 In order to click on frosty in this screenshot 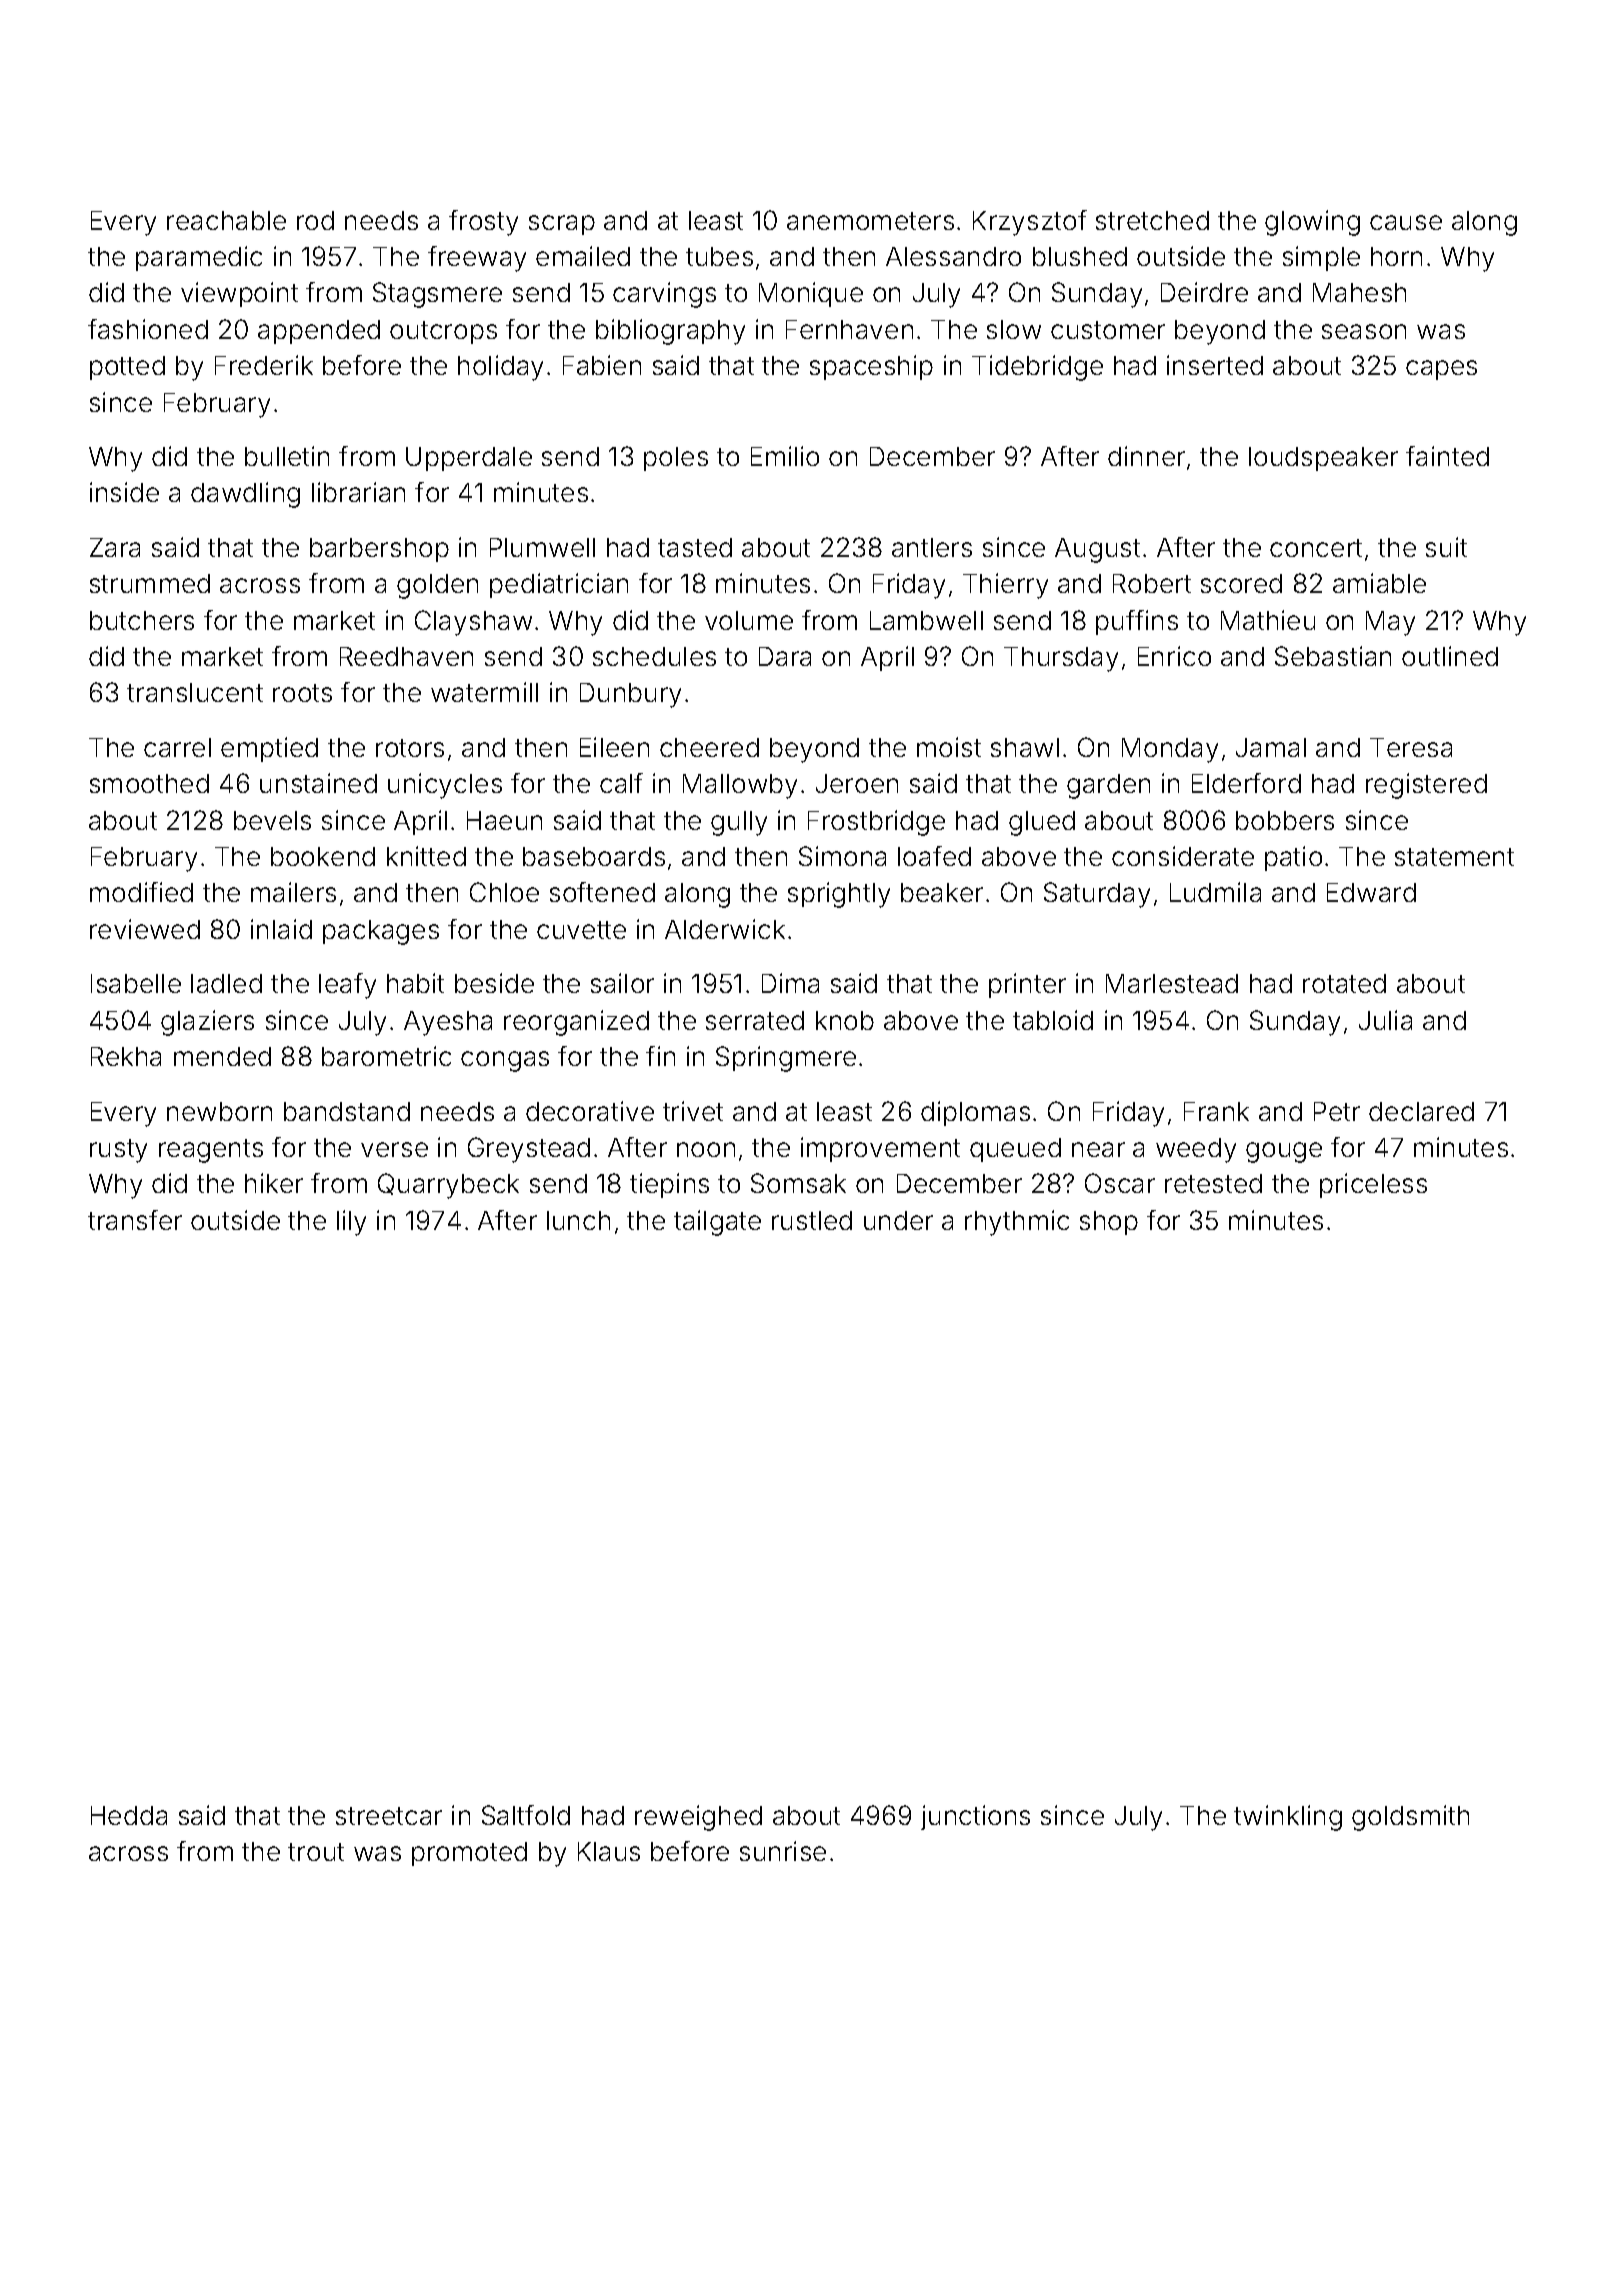, I will do `click(483, 223)`.
